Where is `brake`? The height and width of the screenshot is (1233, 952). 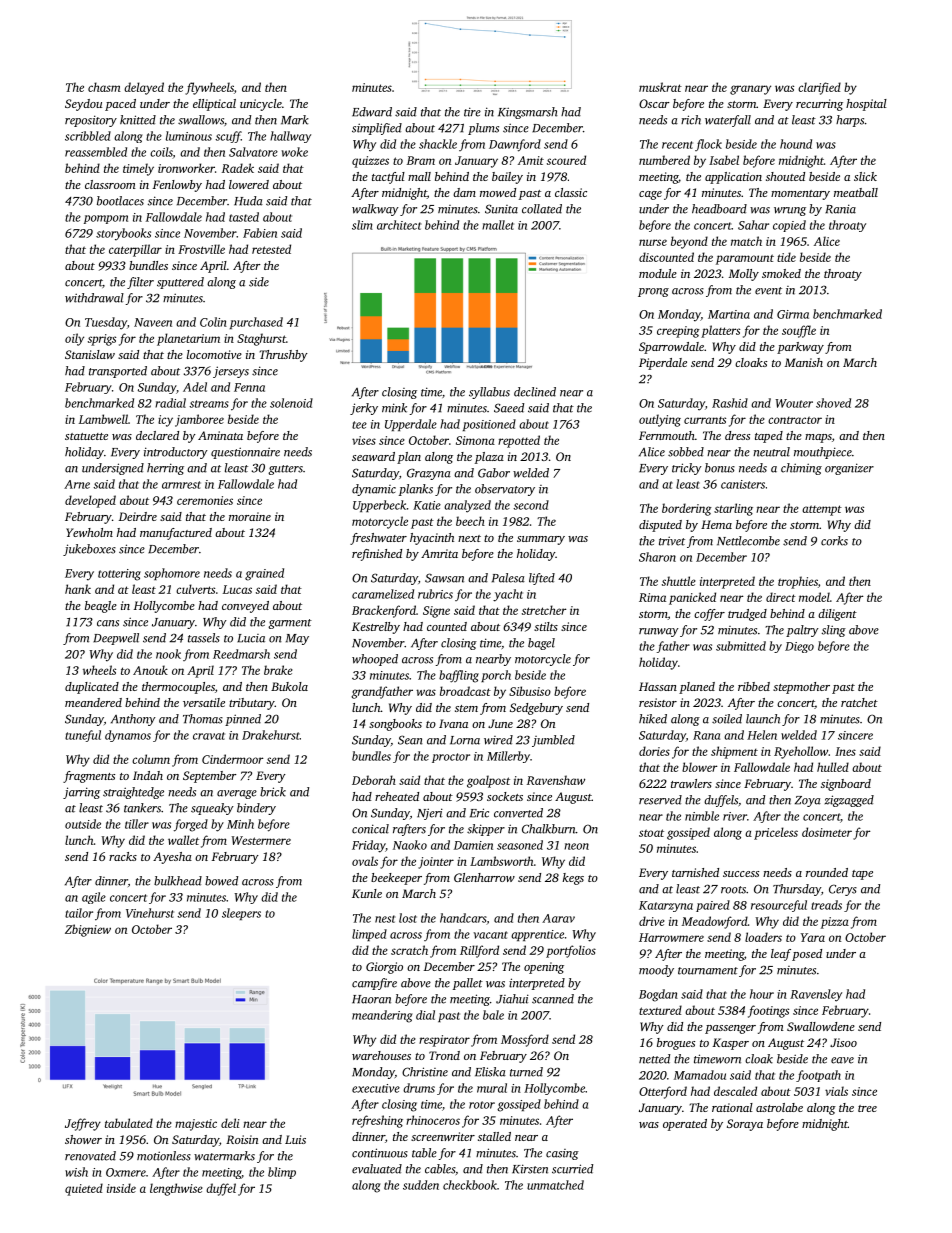 brake is located at coordinates (278, 670).
